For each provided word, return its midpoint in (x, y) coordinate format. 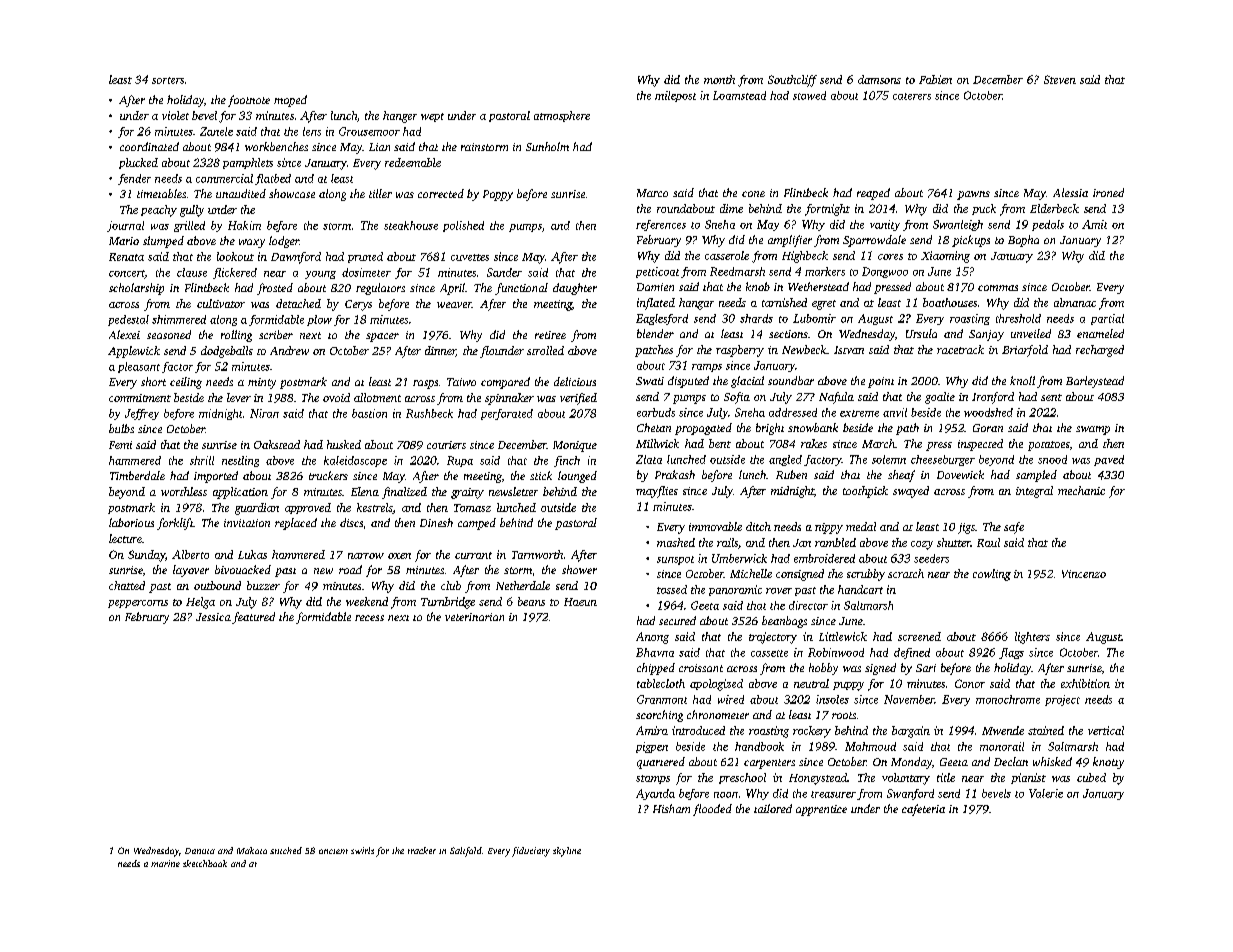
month (719, 79)
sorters (168, 80)
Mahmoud (870, 746)
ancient (333, 851)
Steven (1060, 79)
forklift (175, 524)
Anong (652, 638)
